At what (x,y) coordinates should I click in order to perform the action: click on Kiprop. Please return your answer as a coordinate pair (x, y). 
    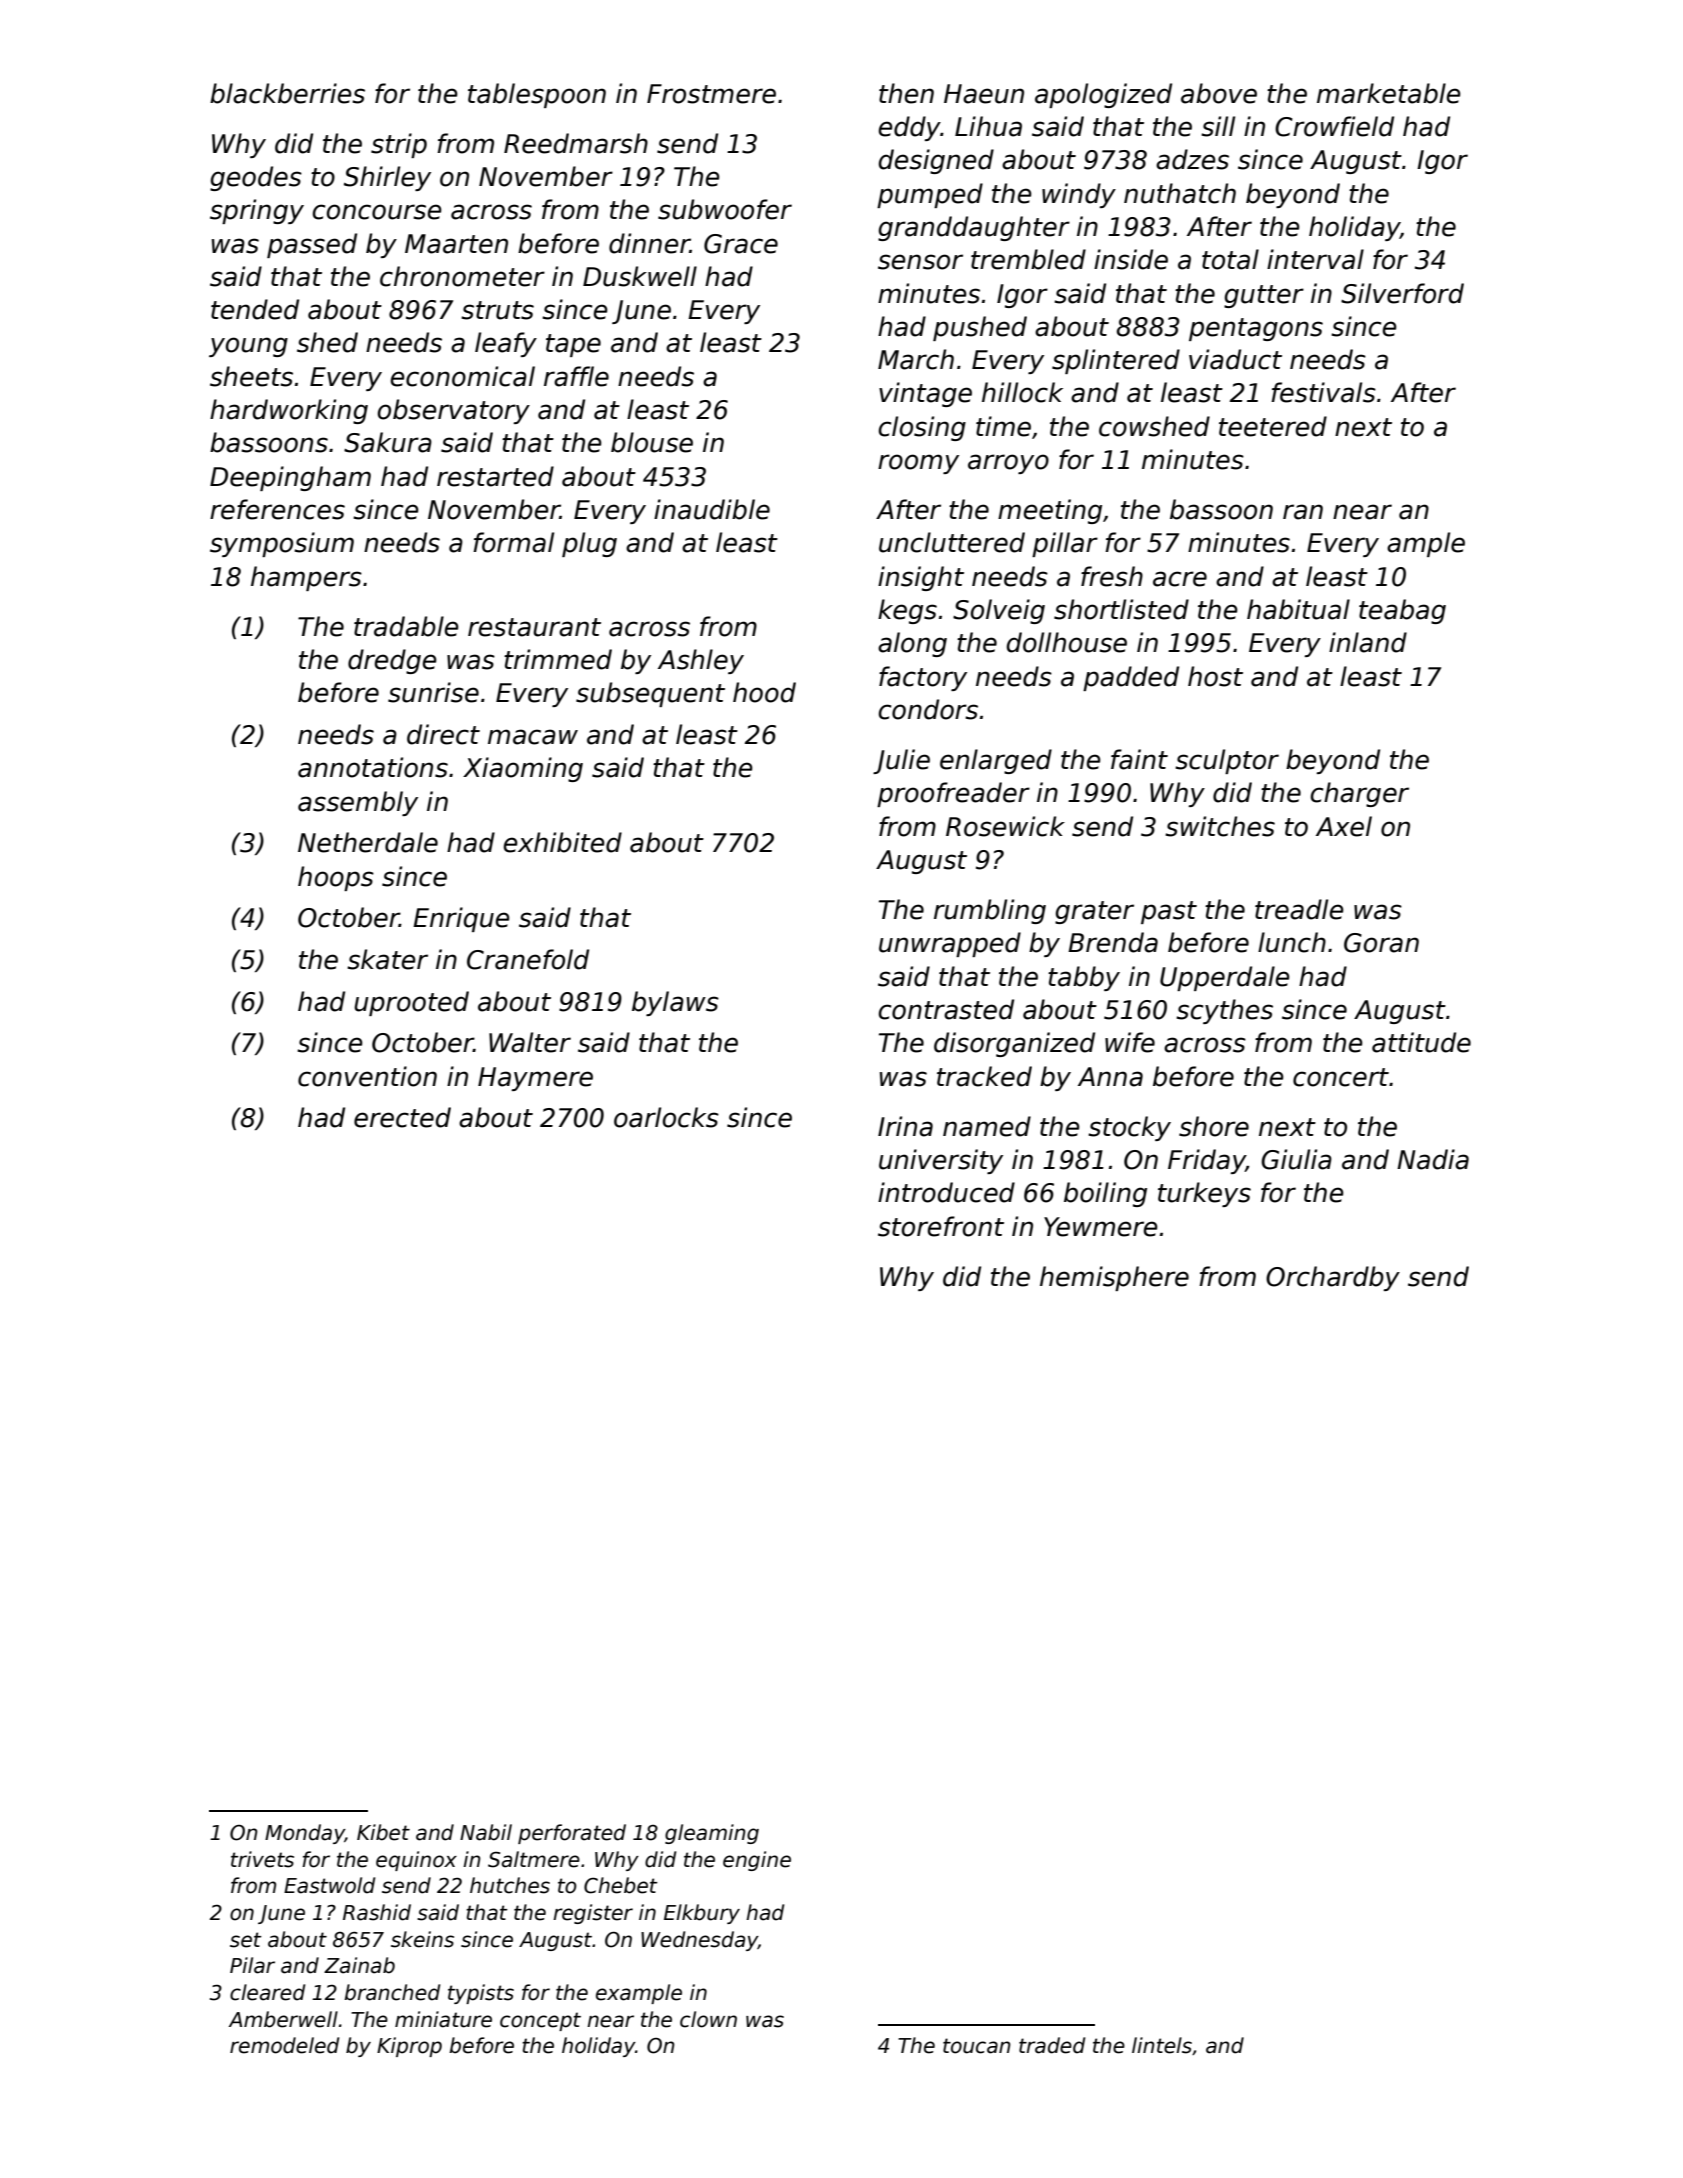
    Looking at the image, I should click on (409, 2047).
